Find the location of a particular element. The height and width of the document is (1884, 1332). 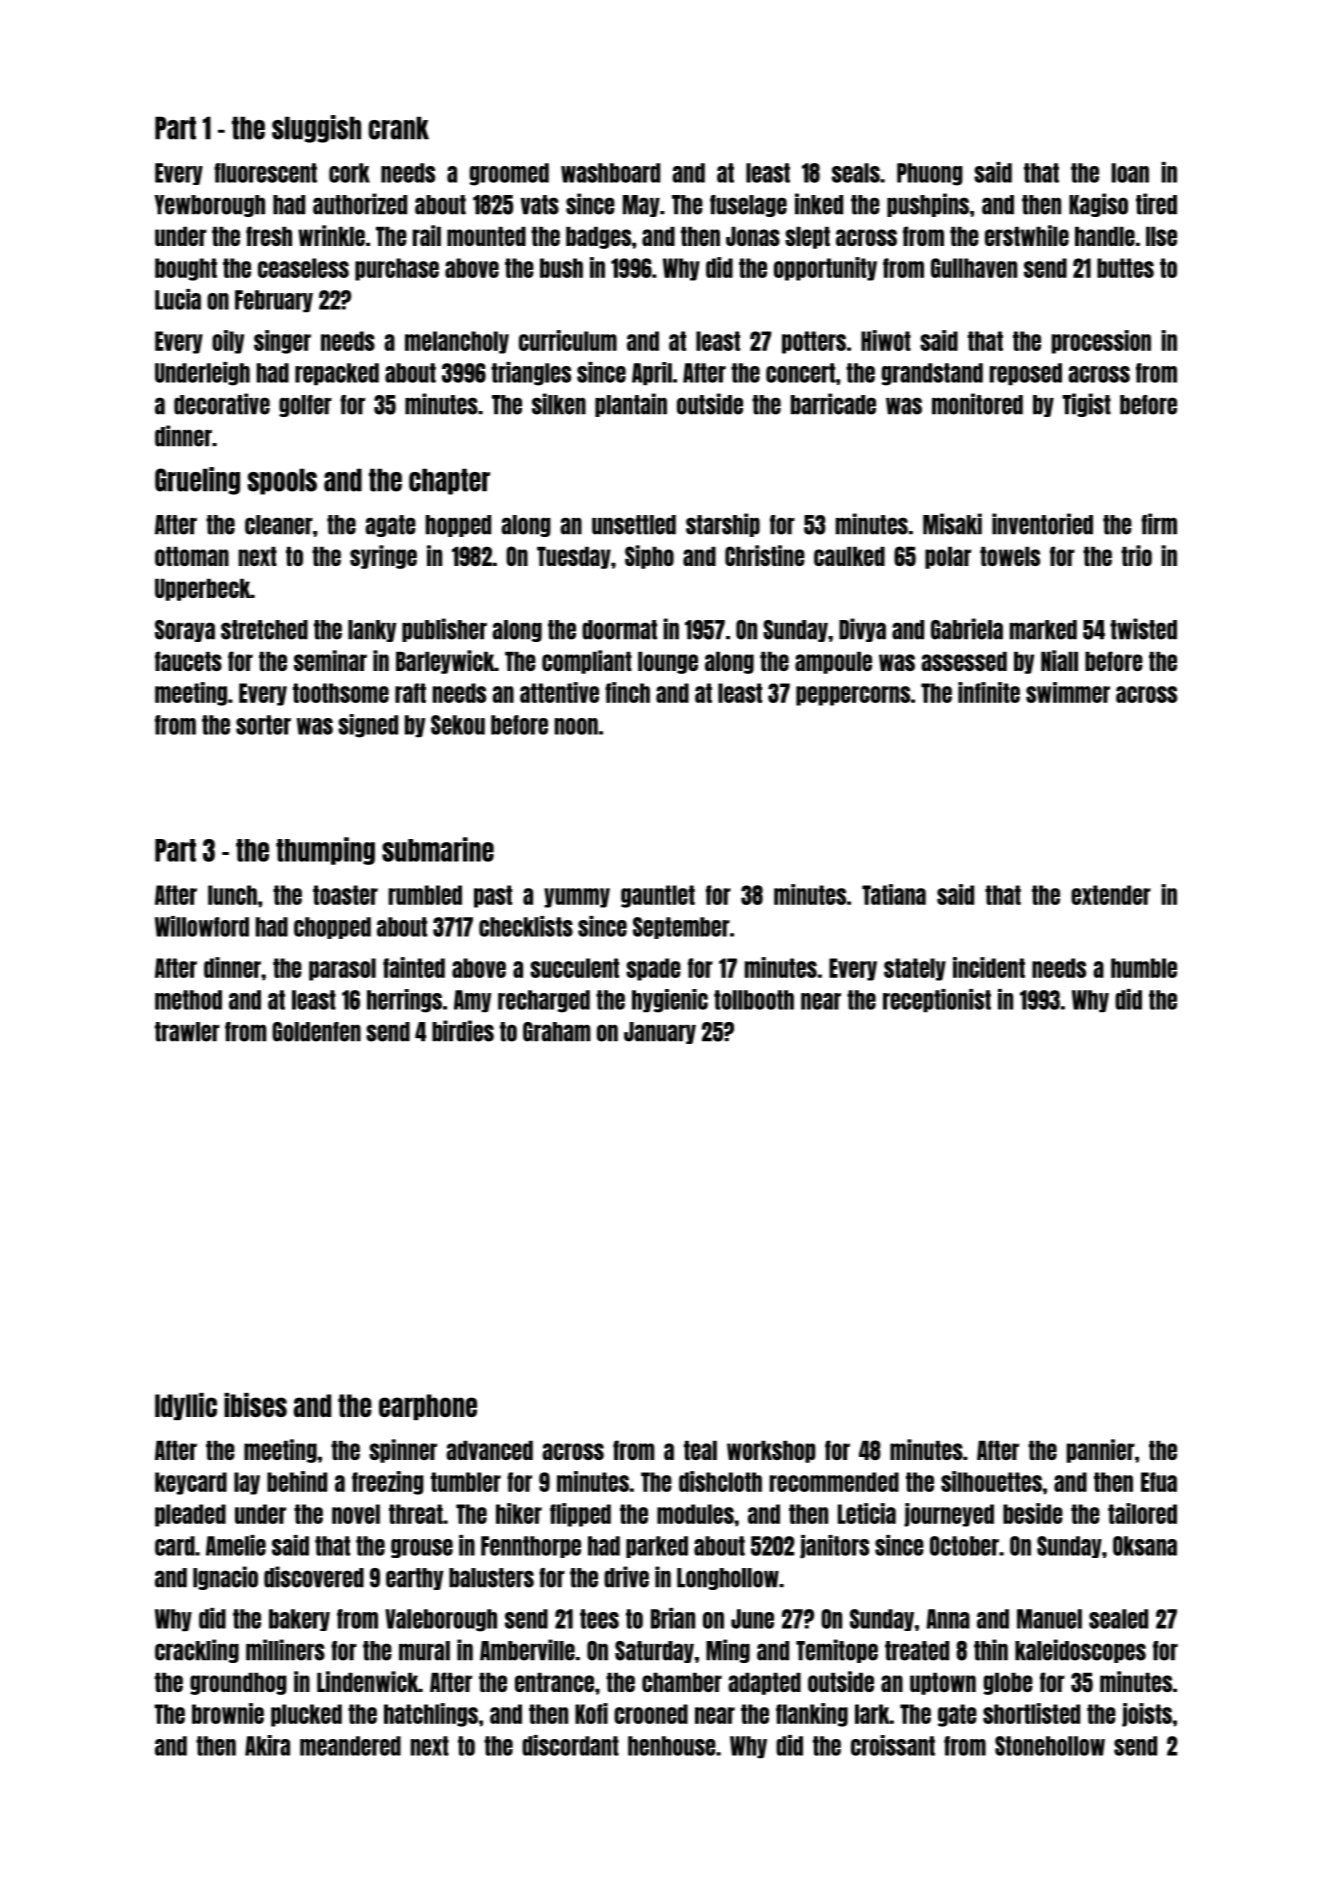

infinite is located at coordinates (989, 692).
